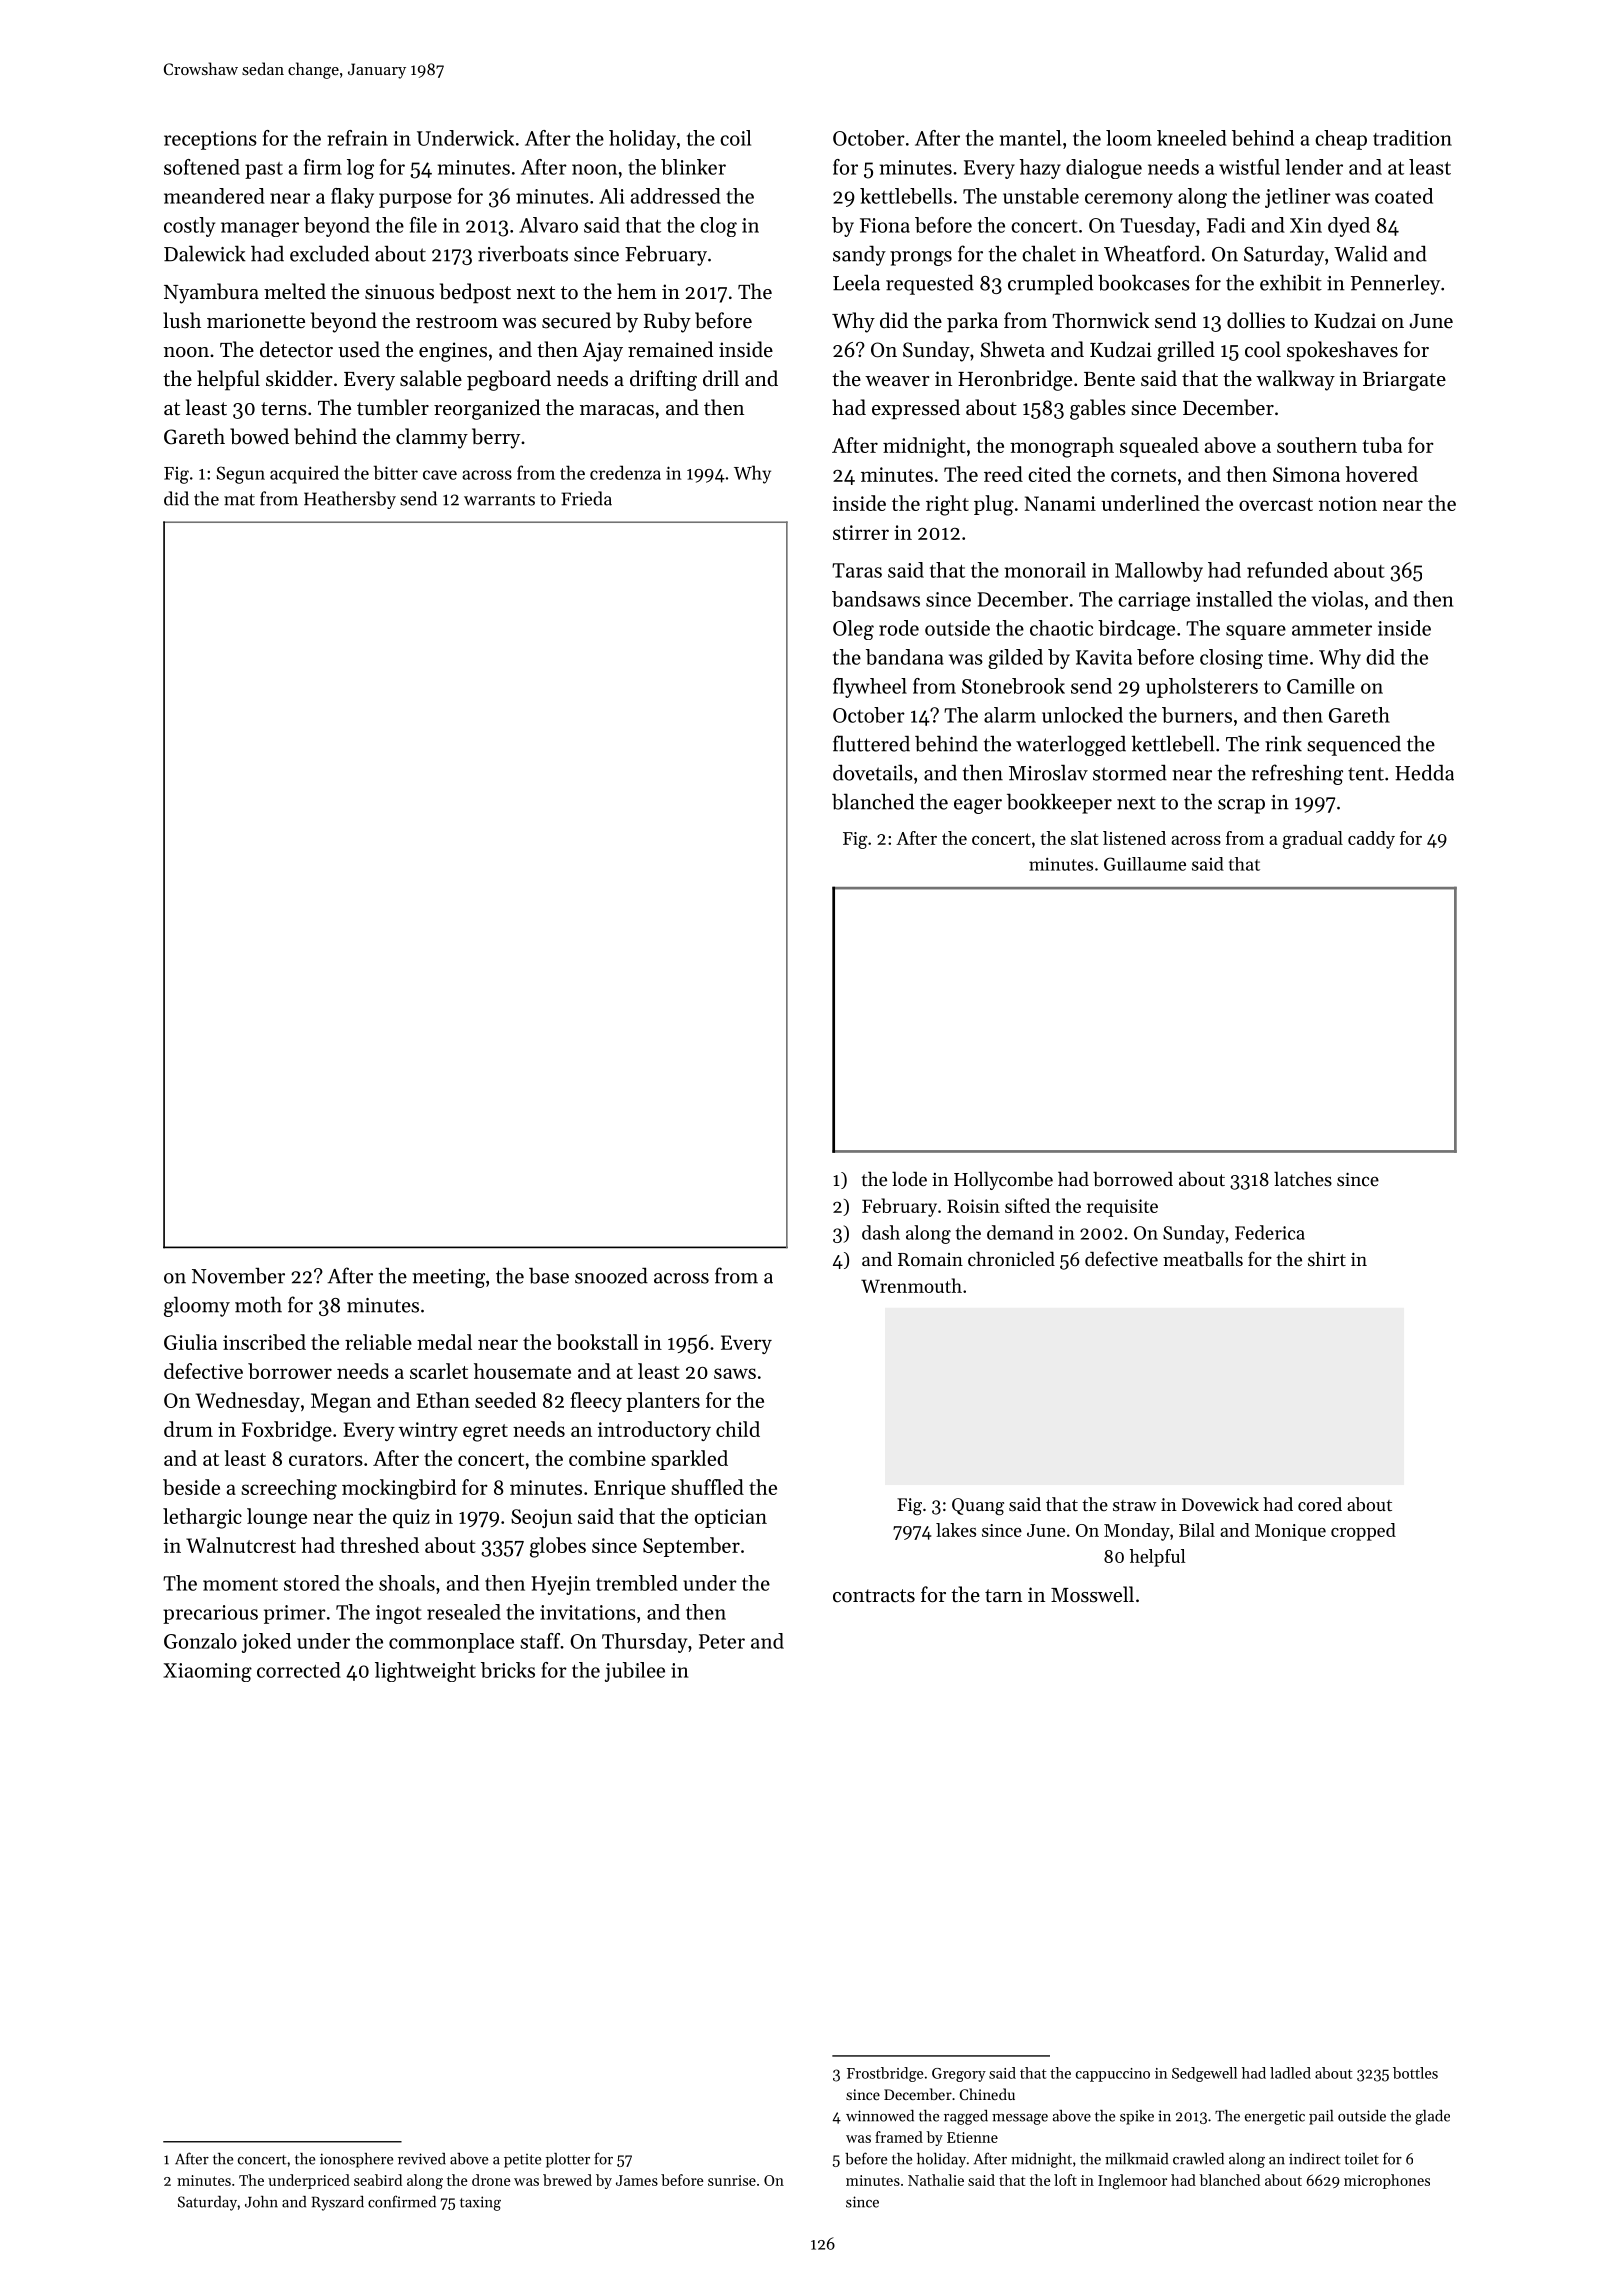 The width and height of the screenshot is (1620, 2292). I want to click on kneeled, so click(1192, 138).
